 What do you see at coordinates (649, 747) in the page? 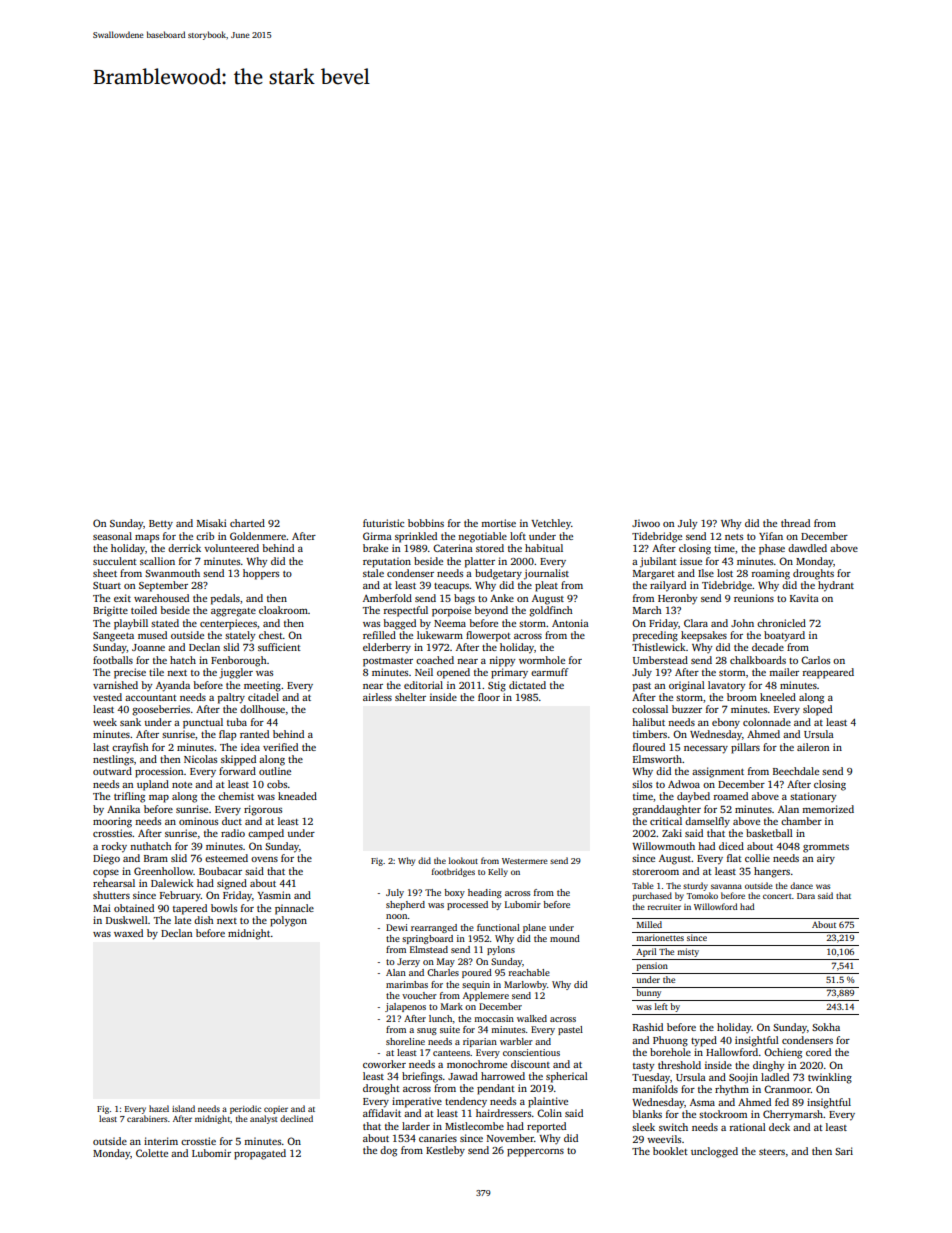
I see `floured` at bounding box center [649, 747].
